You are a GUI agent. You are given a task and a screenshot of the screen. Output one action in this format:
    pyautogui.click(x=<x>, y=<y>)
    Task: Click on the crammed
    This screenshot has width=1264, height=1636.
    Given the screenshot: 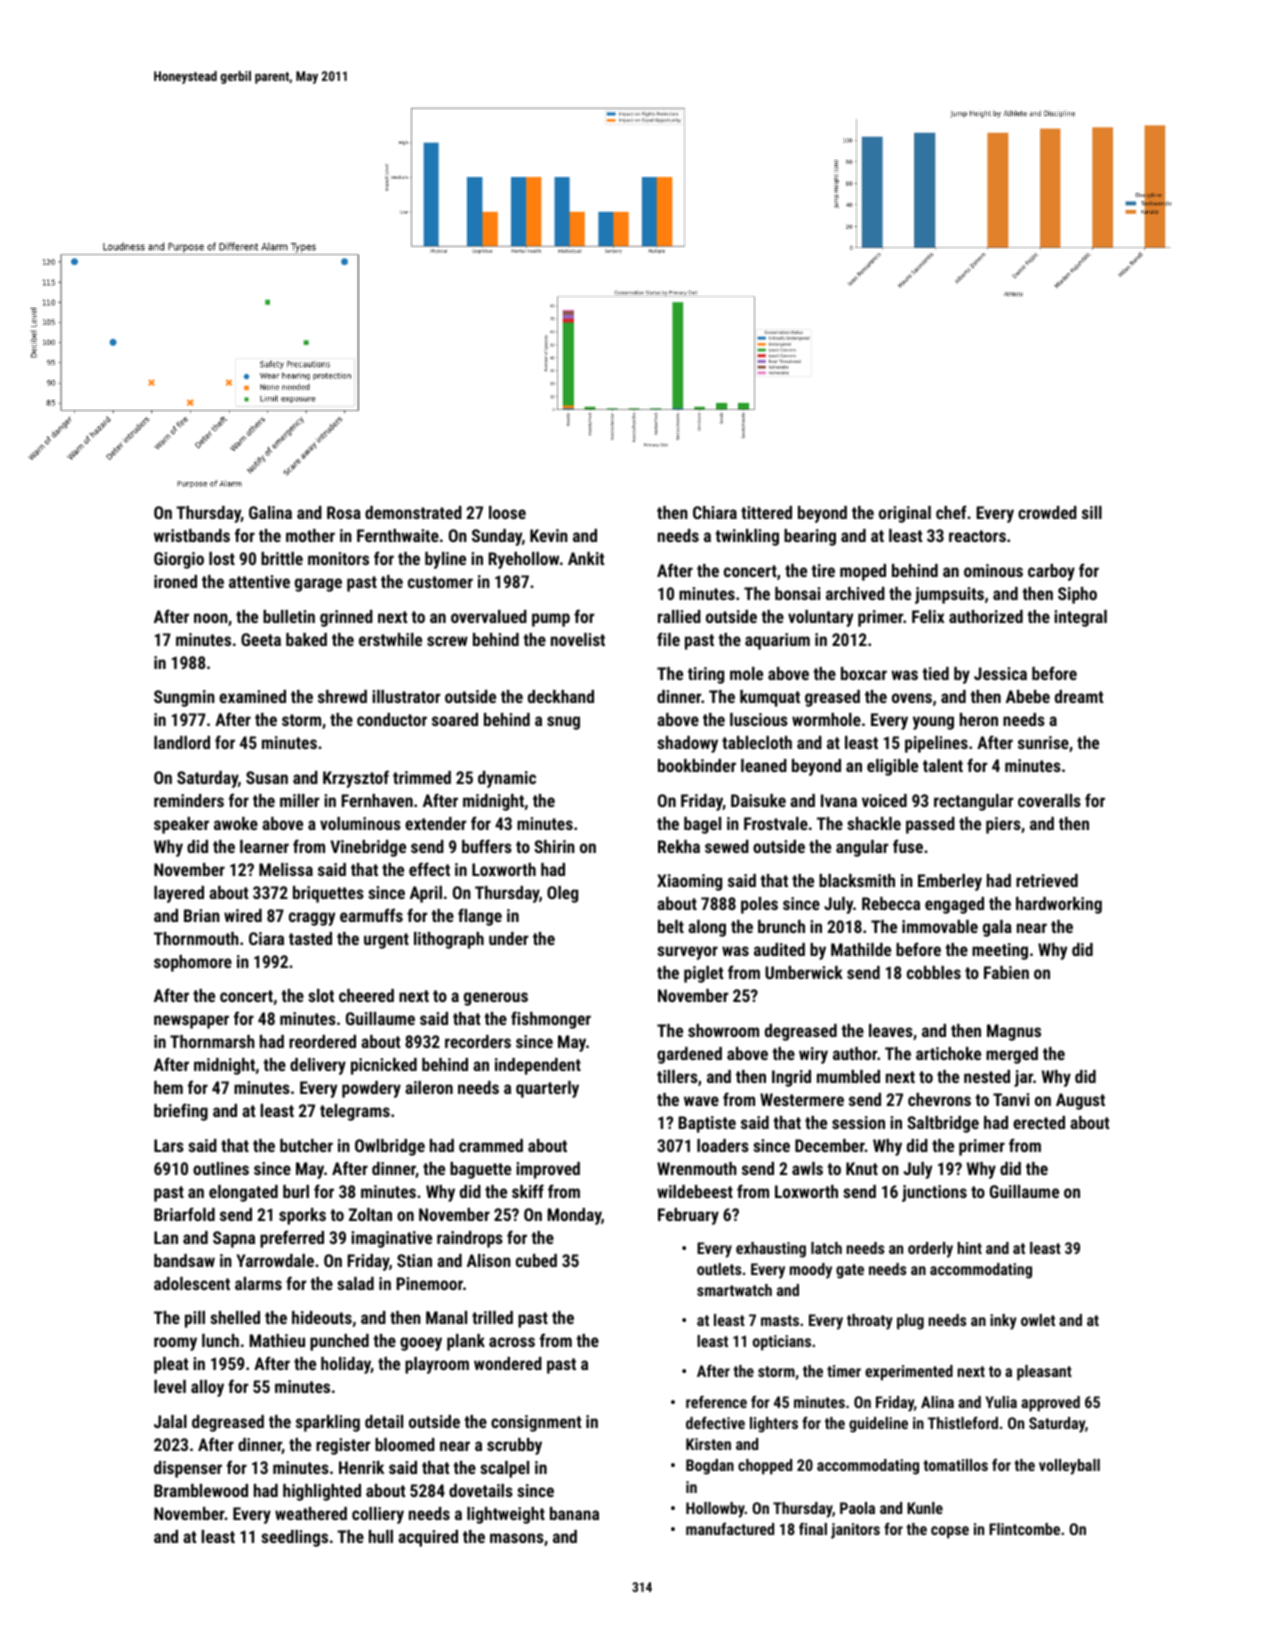 What is the action you would take?
    pyautogui.click(x=491, y=1145)
